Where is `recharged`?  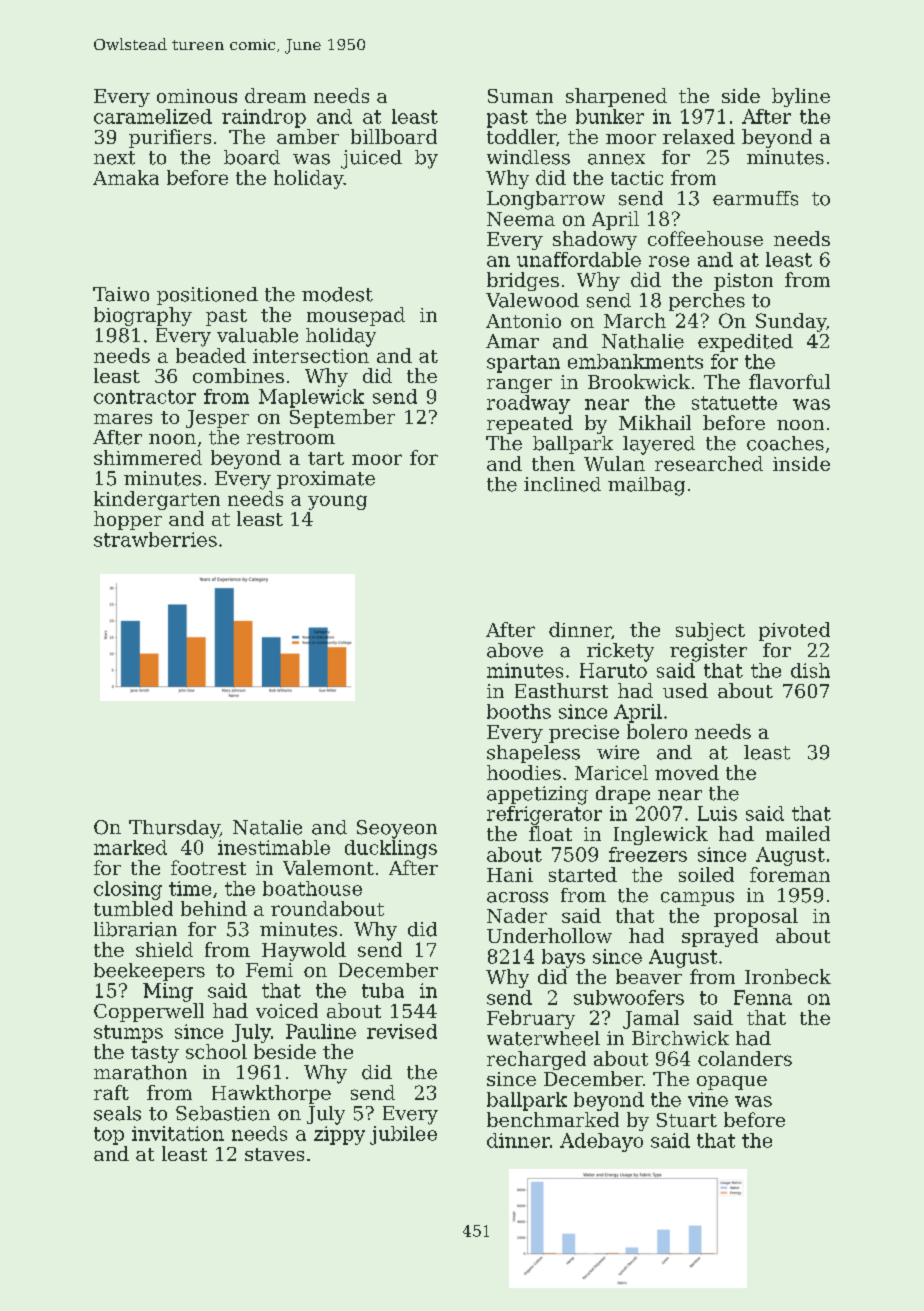
recharged is located at coordinates (536, 1060).
